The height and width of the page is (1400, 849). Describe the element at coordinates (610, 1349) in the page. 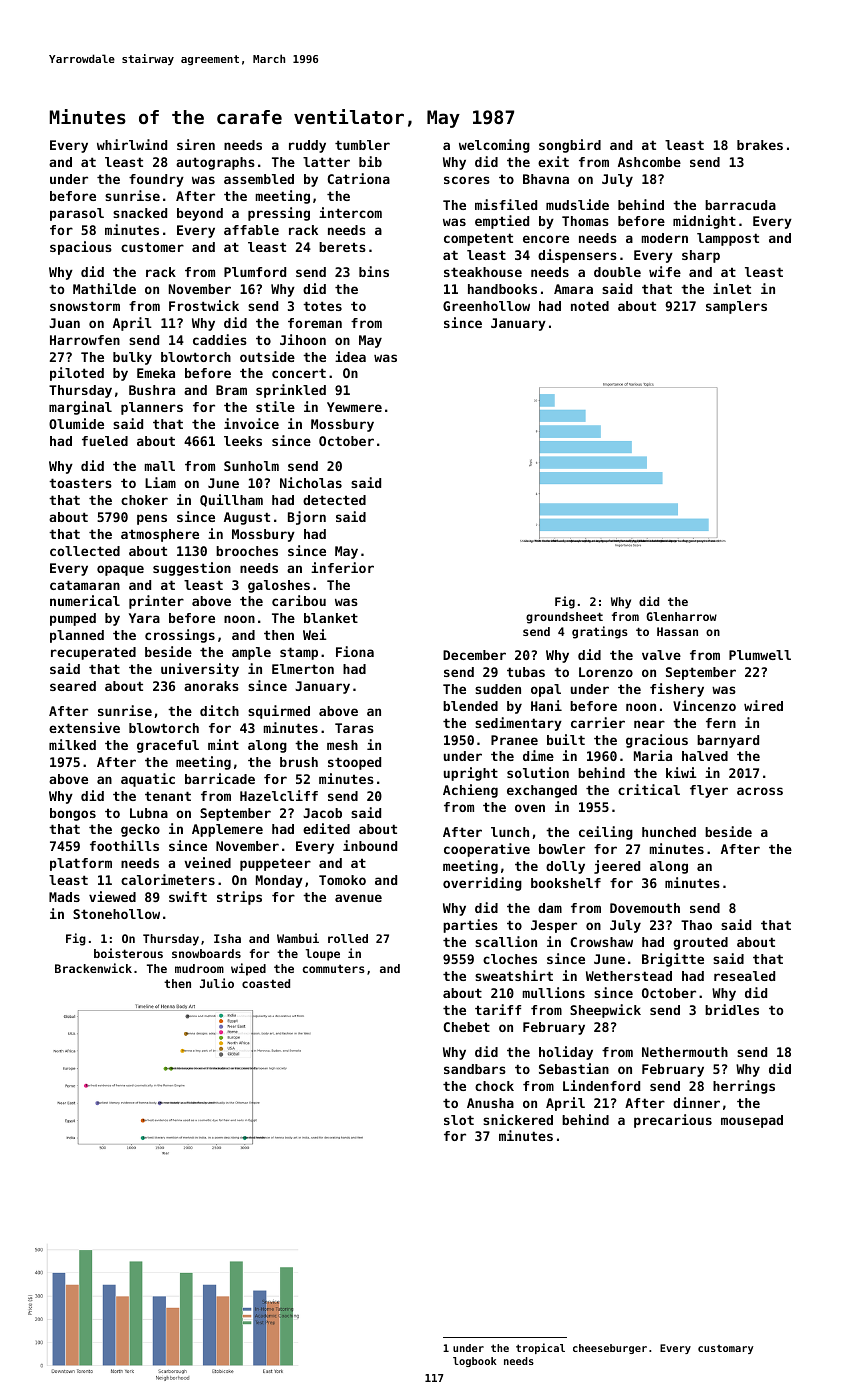

I see `cheeseburger` at that location.
